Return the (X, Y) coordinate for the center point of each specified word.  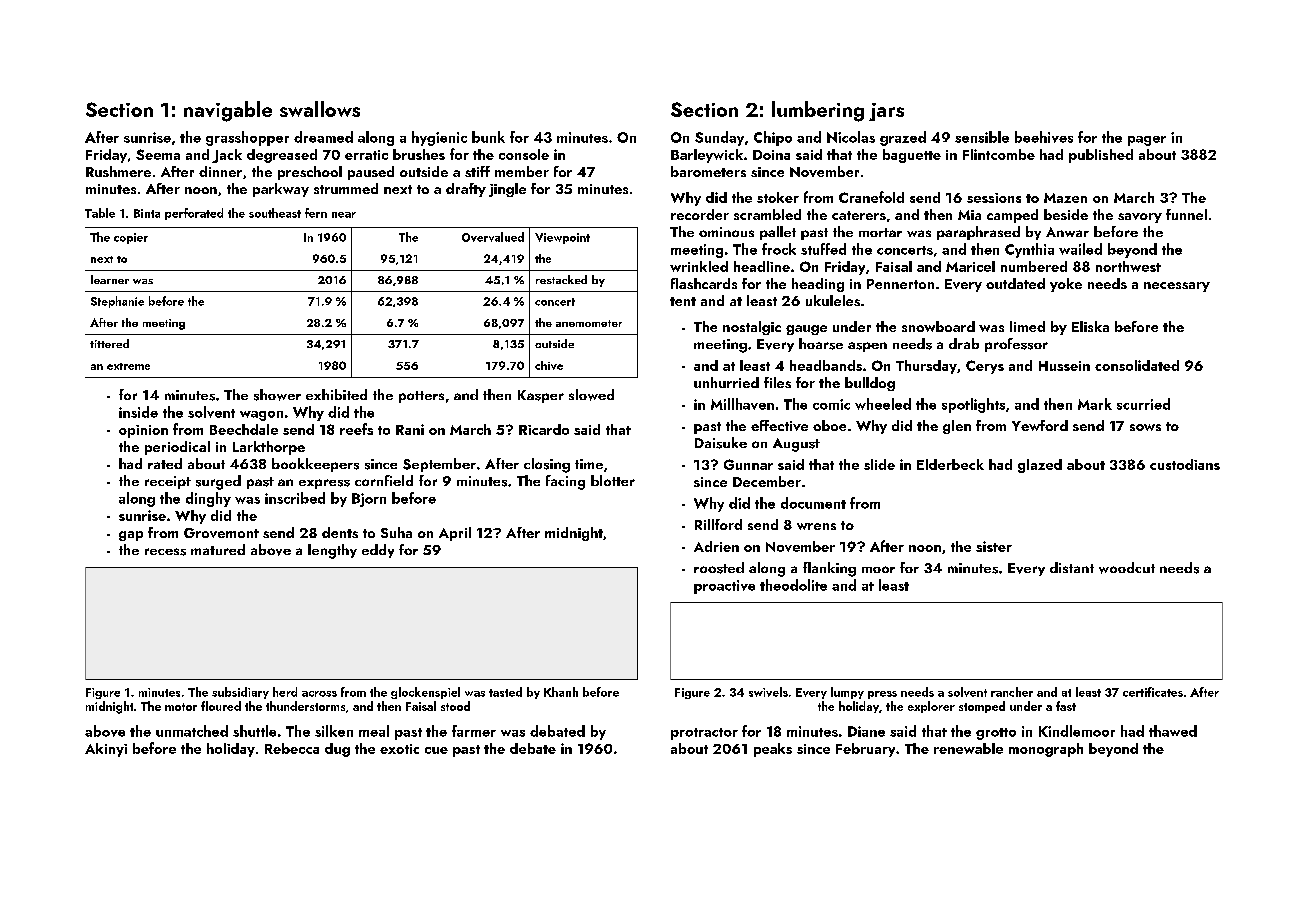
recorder (700, 214)
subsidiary (240, 693)
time (589, 464)
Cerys (985, 367)
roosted (719, 568)
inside (138, 412)
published (1101, 156)
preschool (310, 173)
